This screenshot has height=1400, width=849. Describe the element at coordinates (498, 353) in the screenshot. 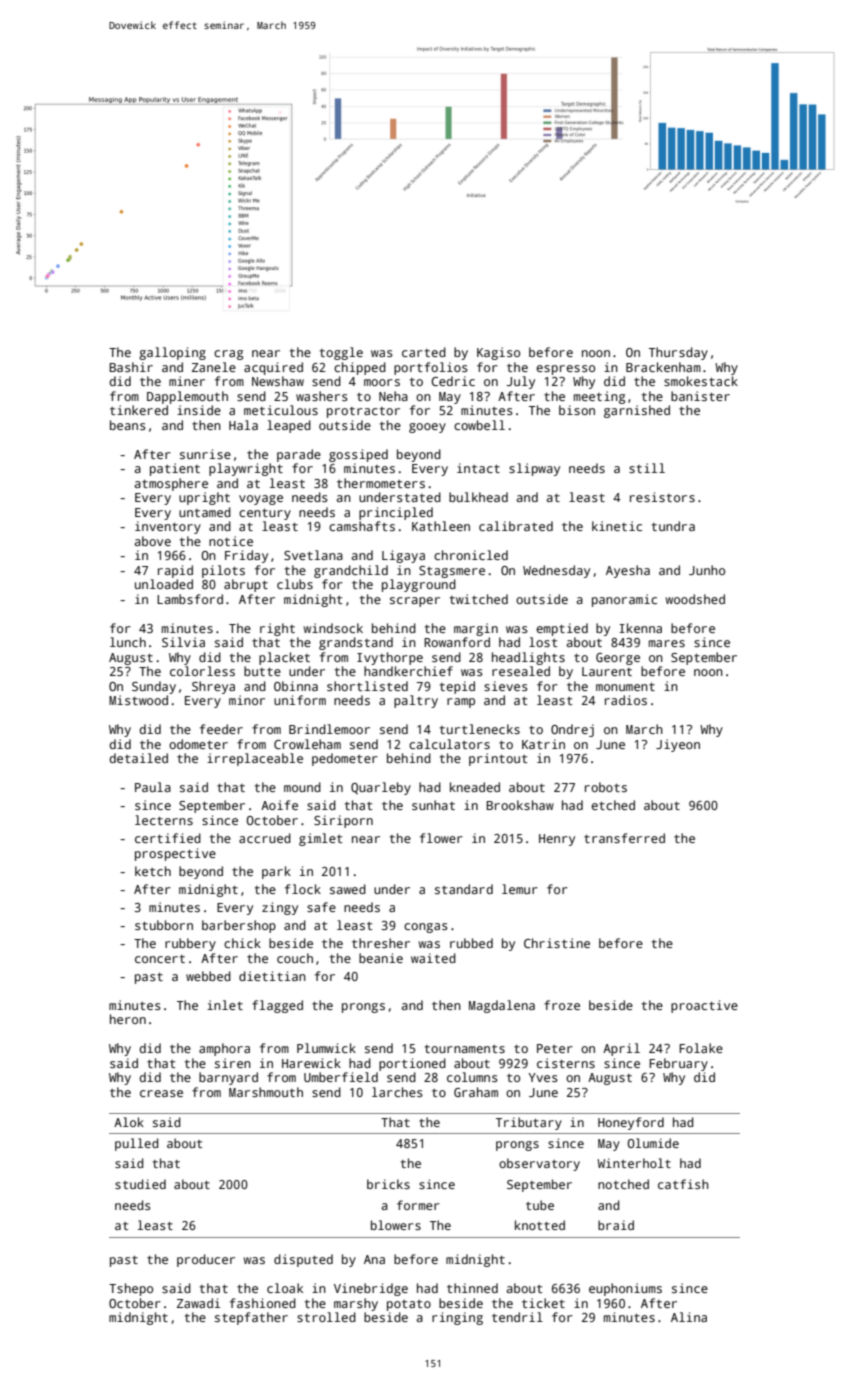

I see `Kagiso` at that location.
